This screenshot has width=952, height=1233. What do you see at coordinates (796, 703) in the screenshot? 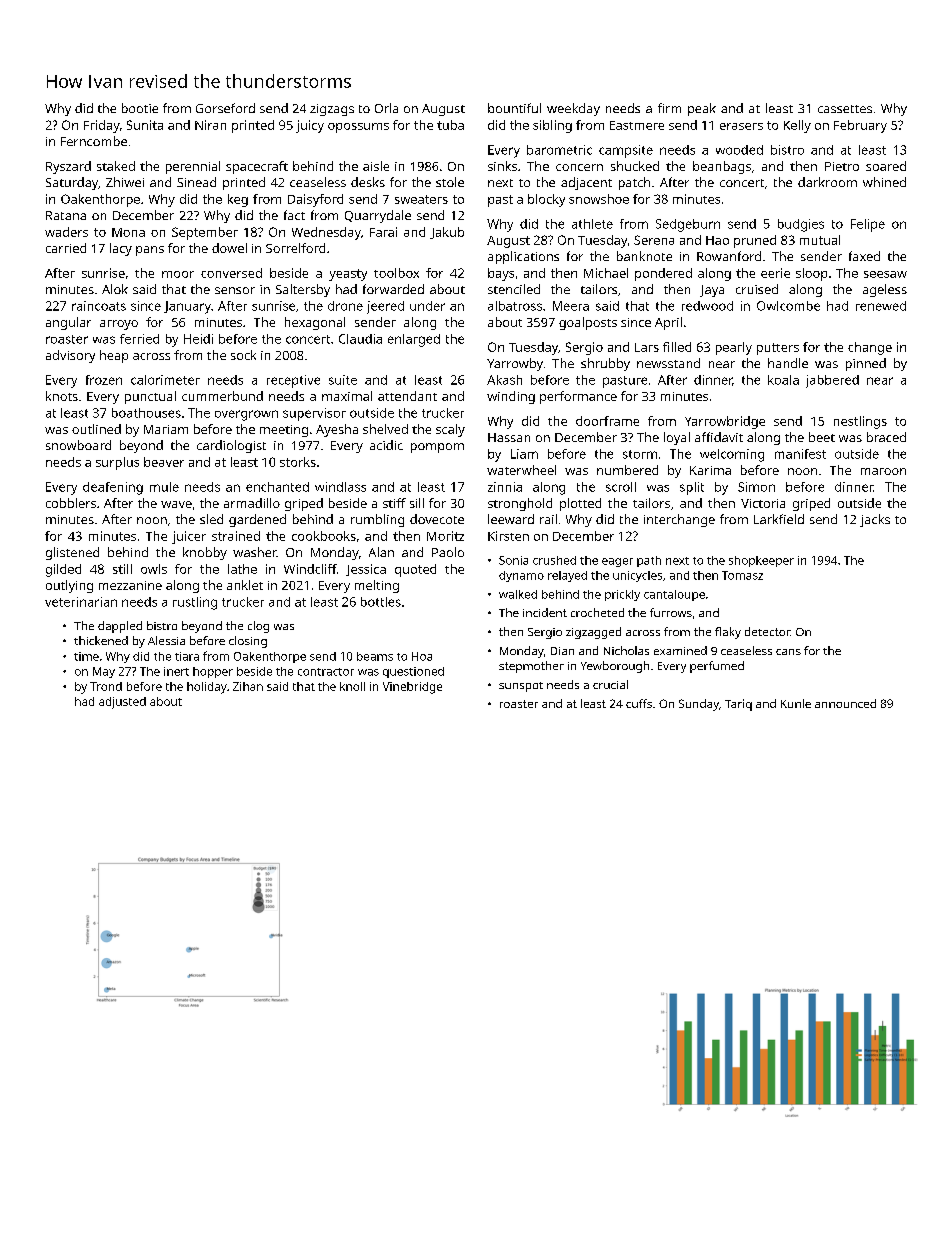
I see `Kunle` at bounding box center [796, 703].
